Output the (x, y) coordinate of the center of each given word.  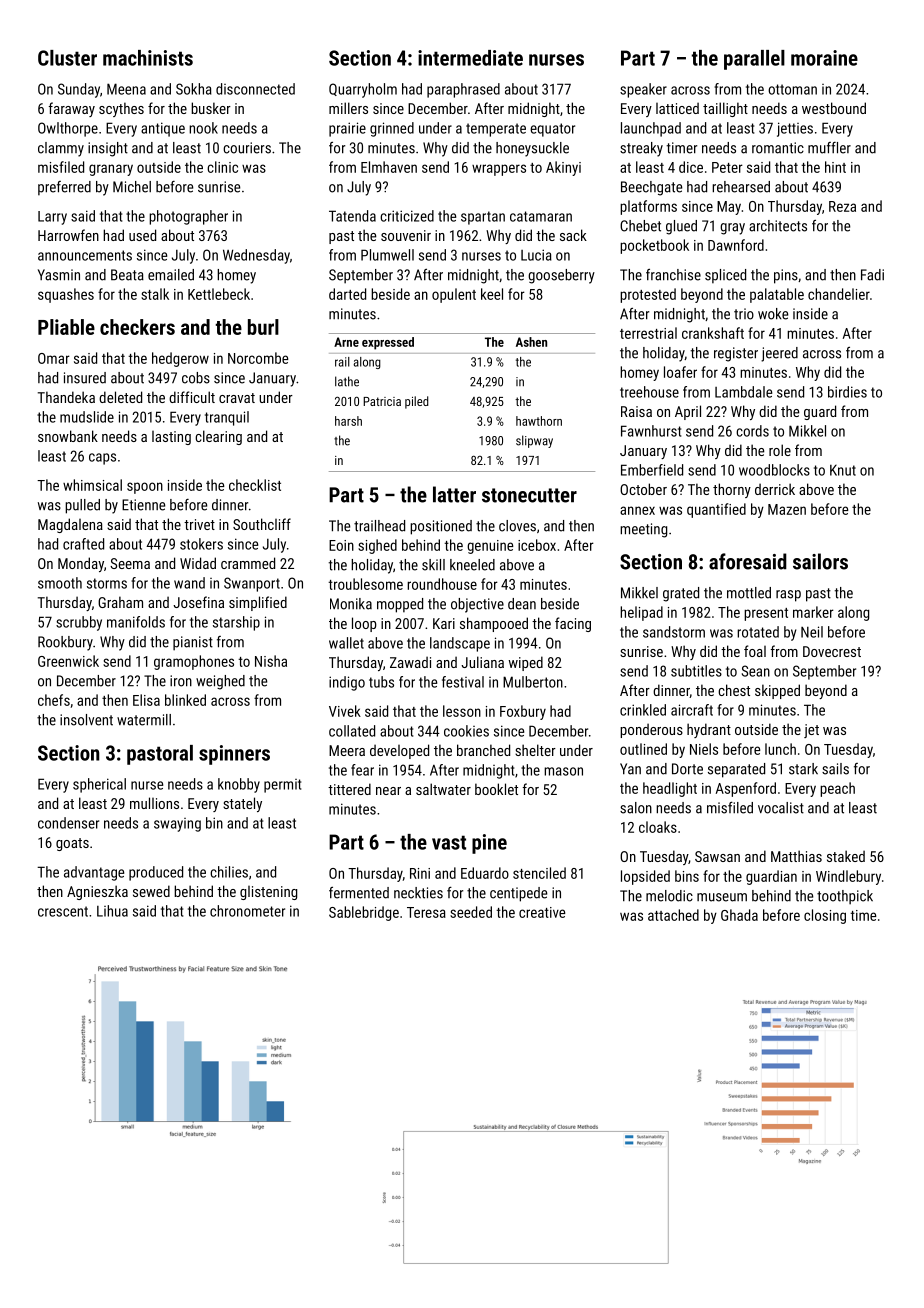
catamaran (541, 216)
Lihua (112, 911)
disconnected (255, 89)
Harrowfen (68, 235)
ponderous (651, 730)
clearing (218, 437)
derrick (775, 489)
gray (732, 229)
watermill (144, 720)
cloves (517, 526)
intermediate (470, 58)
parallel (754, 60)
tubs (381, 682)
